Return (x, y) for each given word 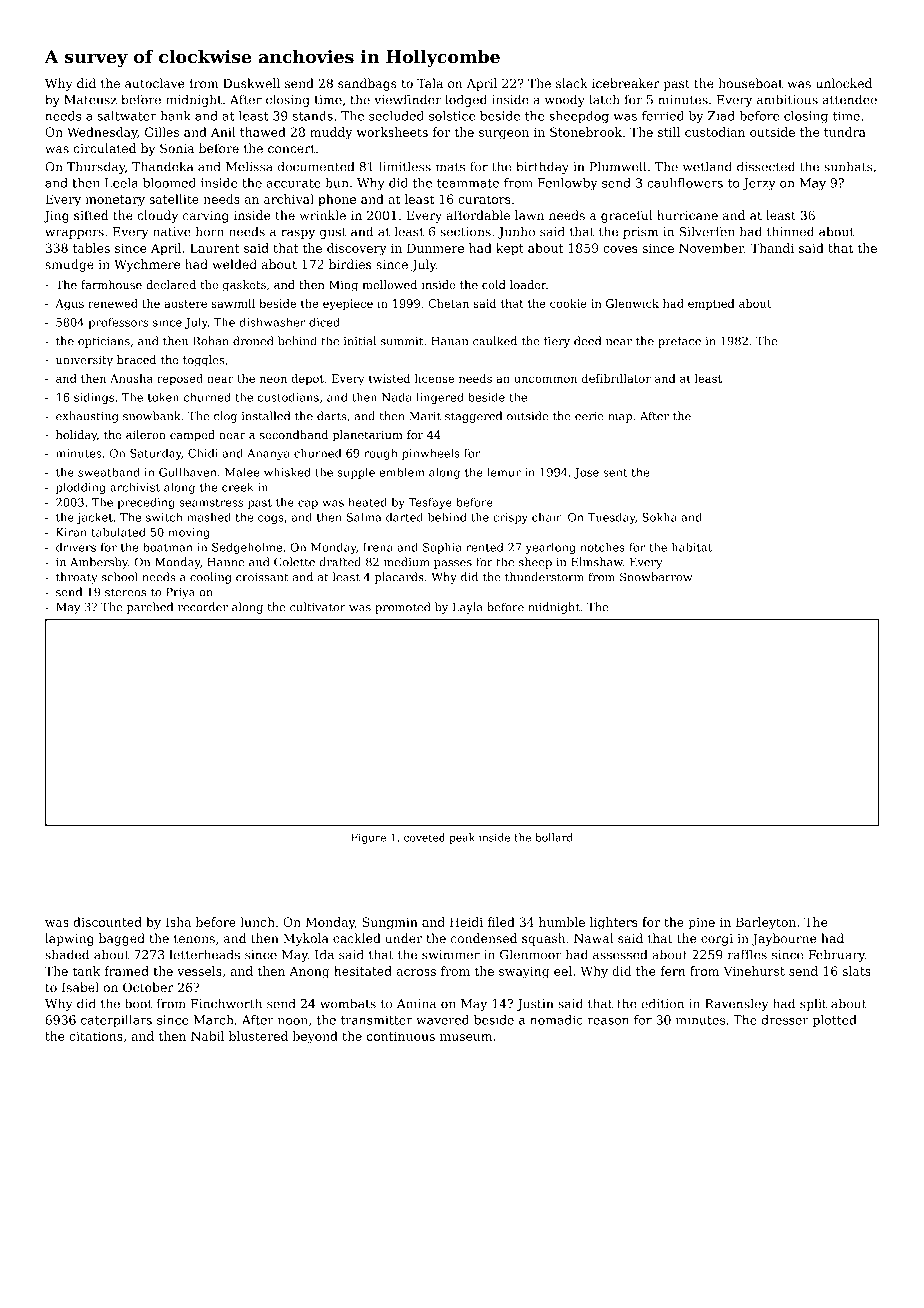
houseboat (751, 83)
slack (572, 83)
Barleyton (766, 923)
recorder (203, 607)
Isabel (80, 987)
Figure (368, 838)
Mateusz (90, 100)
